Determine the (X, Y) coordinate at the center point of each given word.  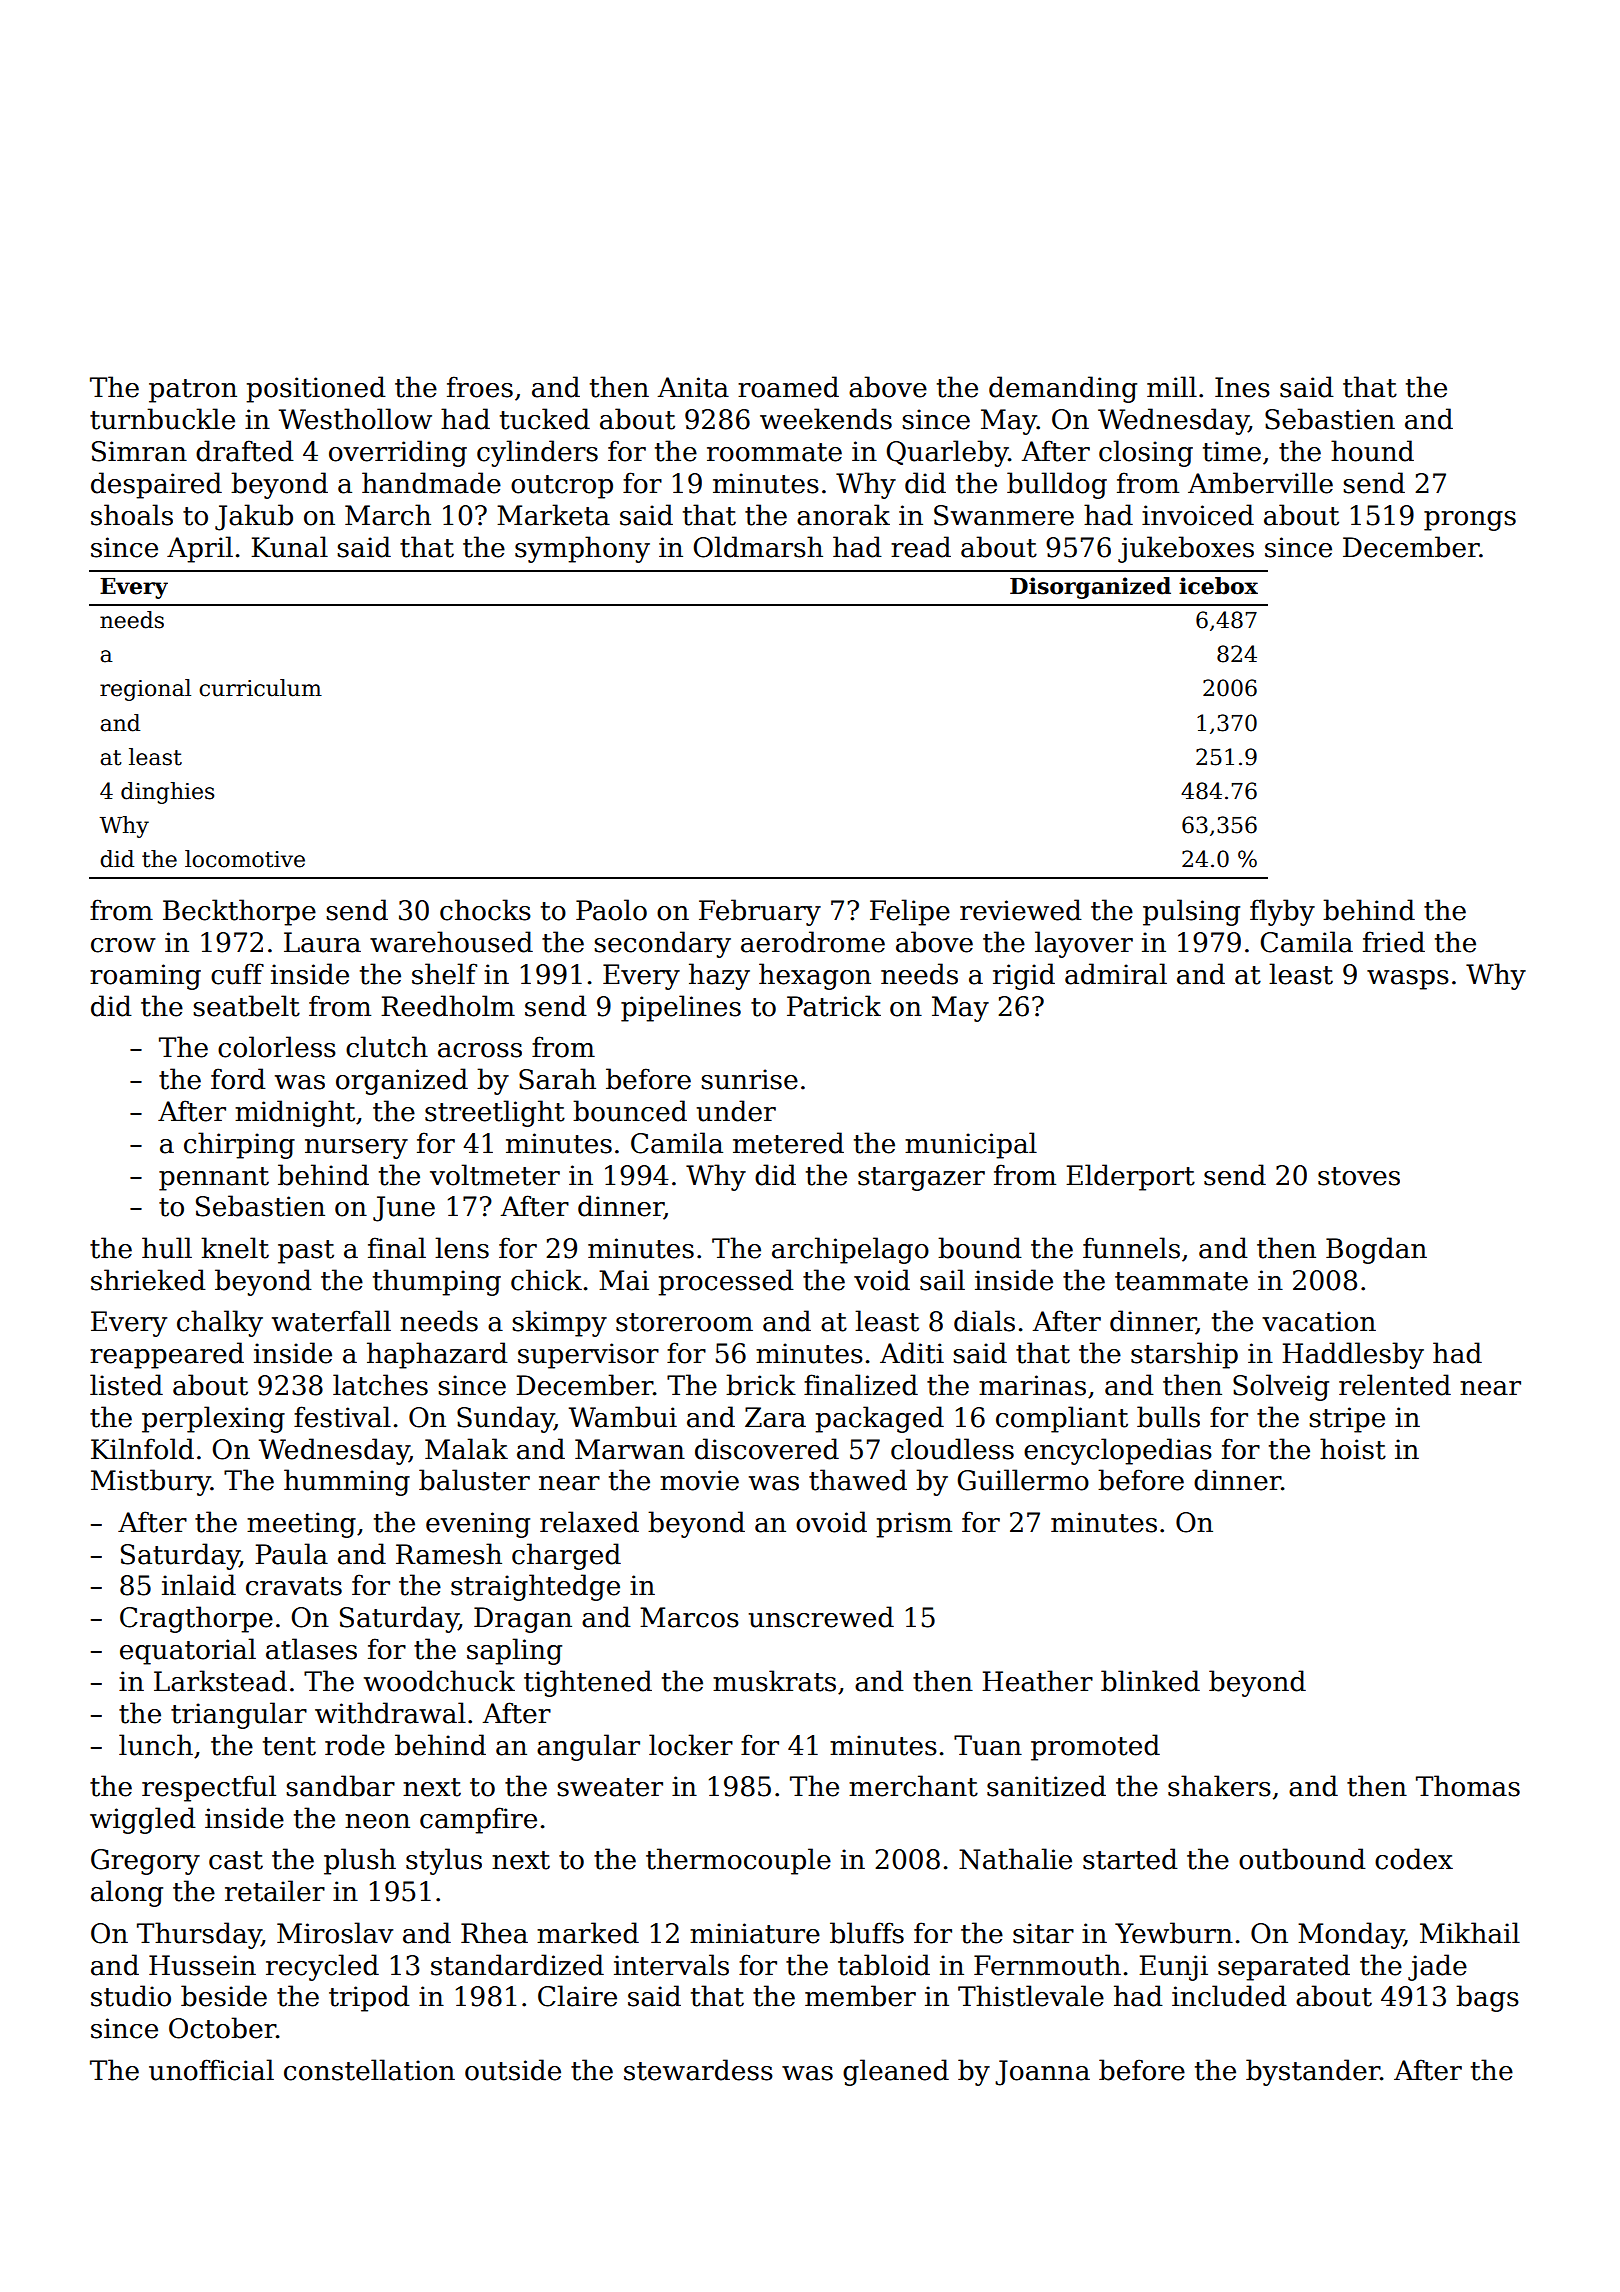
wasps (1408, 980)
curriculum (260, 688)
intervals (671, 1965)
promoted (1095, 1747)
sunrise (749, 1079)
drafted (245, 451)
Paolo (611, 910)
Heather (1037, 1681)
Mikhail (1470, 1933)
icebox (1218, 586)
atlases (311, 1649)
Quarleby (947, 453)
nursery (356, 1149)
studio (131, 1996)
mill (1172, 386)
